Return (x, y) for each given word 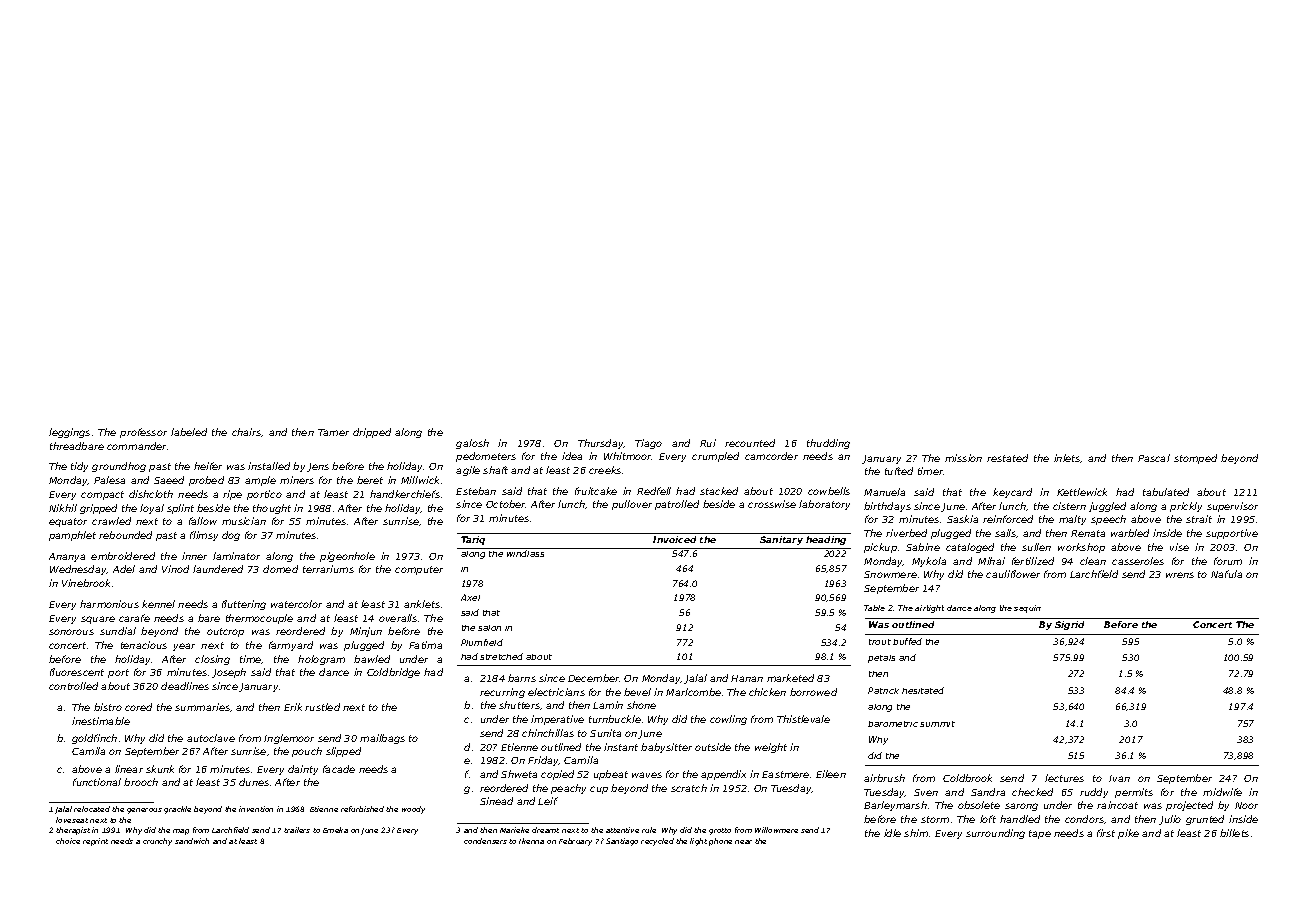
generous (144, 811)
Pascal (1154, 458)
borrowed (813, 692)
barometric (893, 724)
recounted (750, 443)
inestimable (101, 721)
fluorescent (77, 672)
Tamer (333, 432)
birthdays (887, 507)
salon (489, 628)
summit (937, 724)
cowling (728, 720)
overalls (398, 618)
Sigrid (1069, 625)
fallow (203, 521)
